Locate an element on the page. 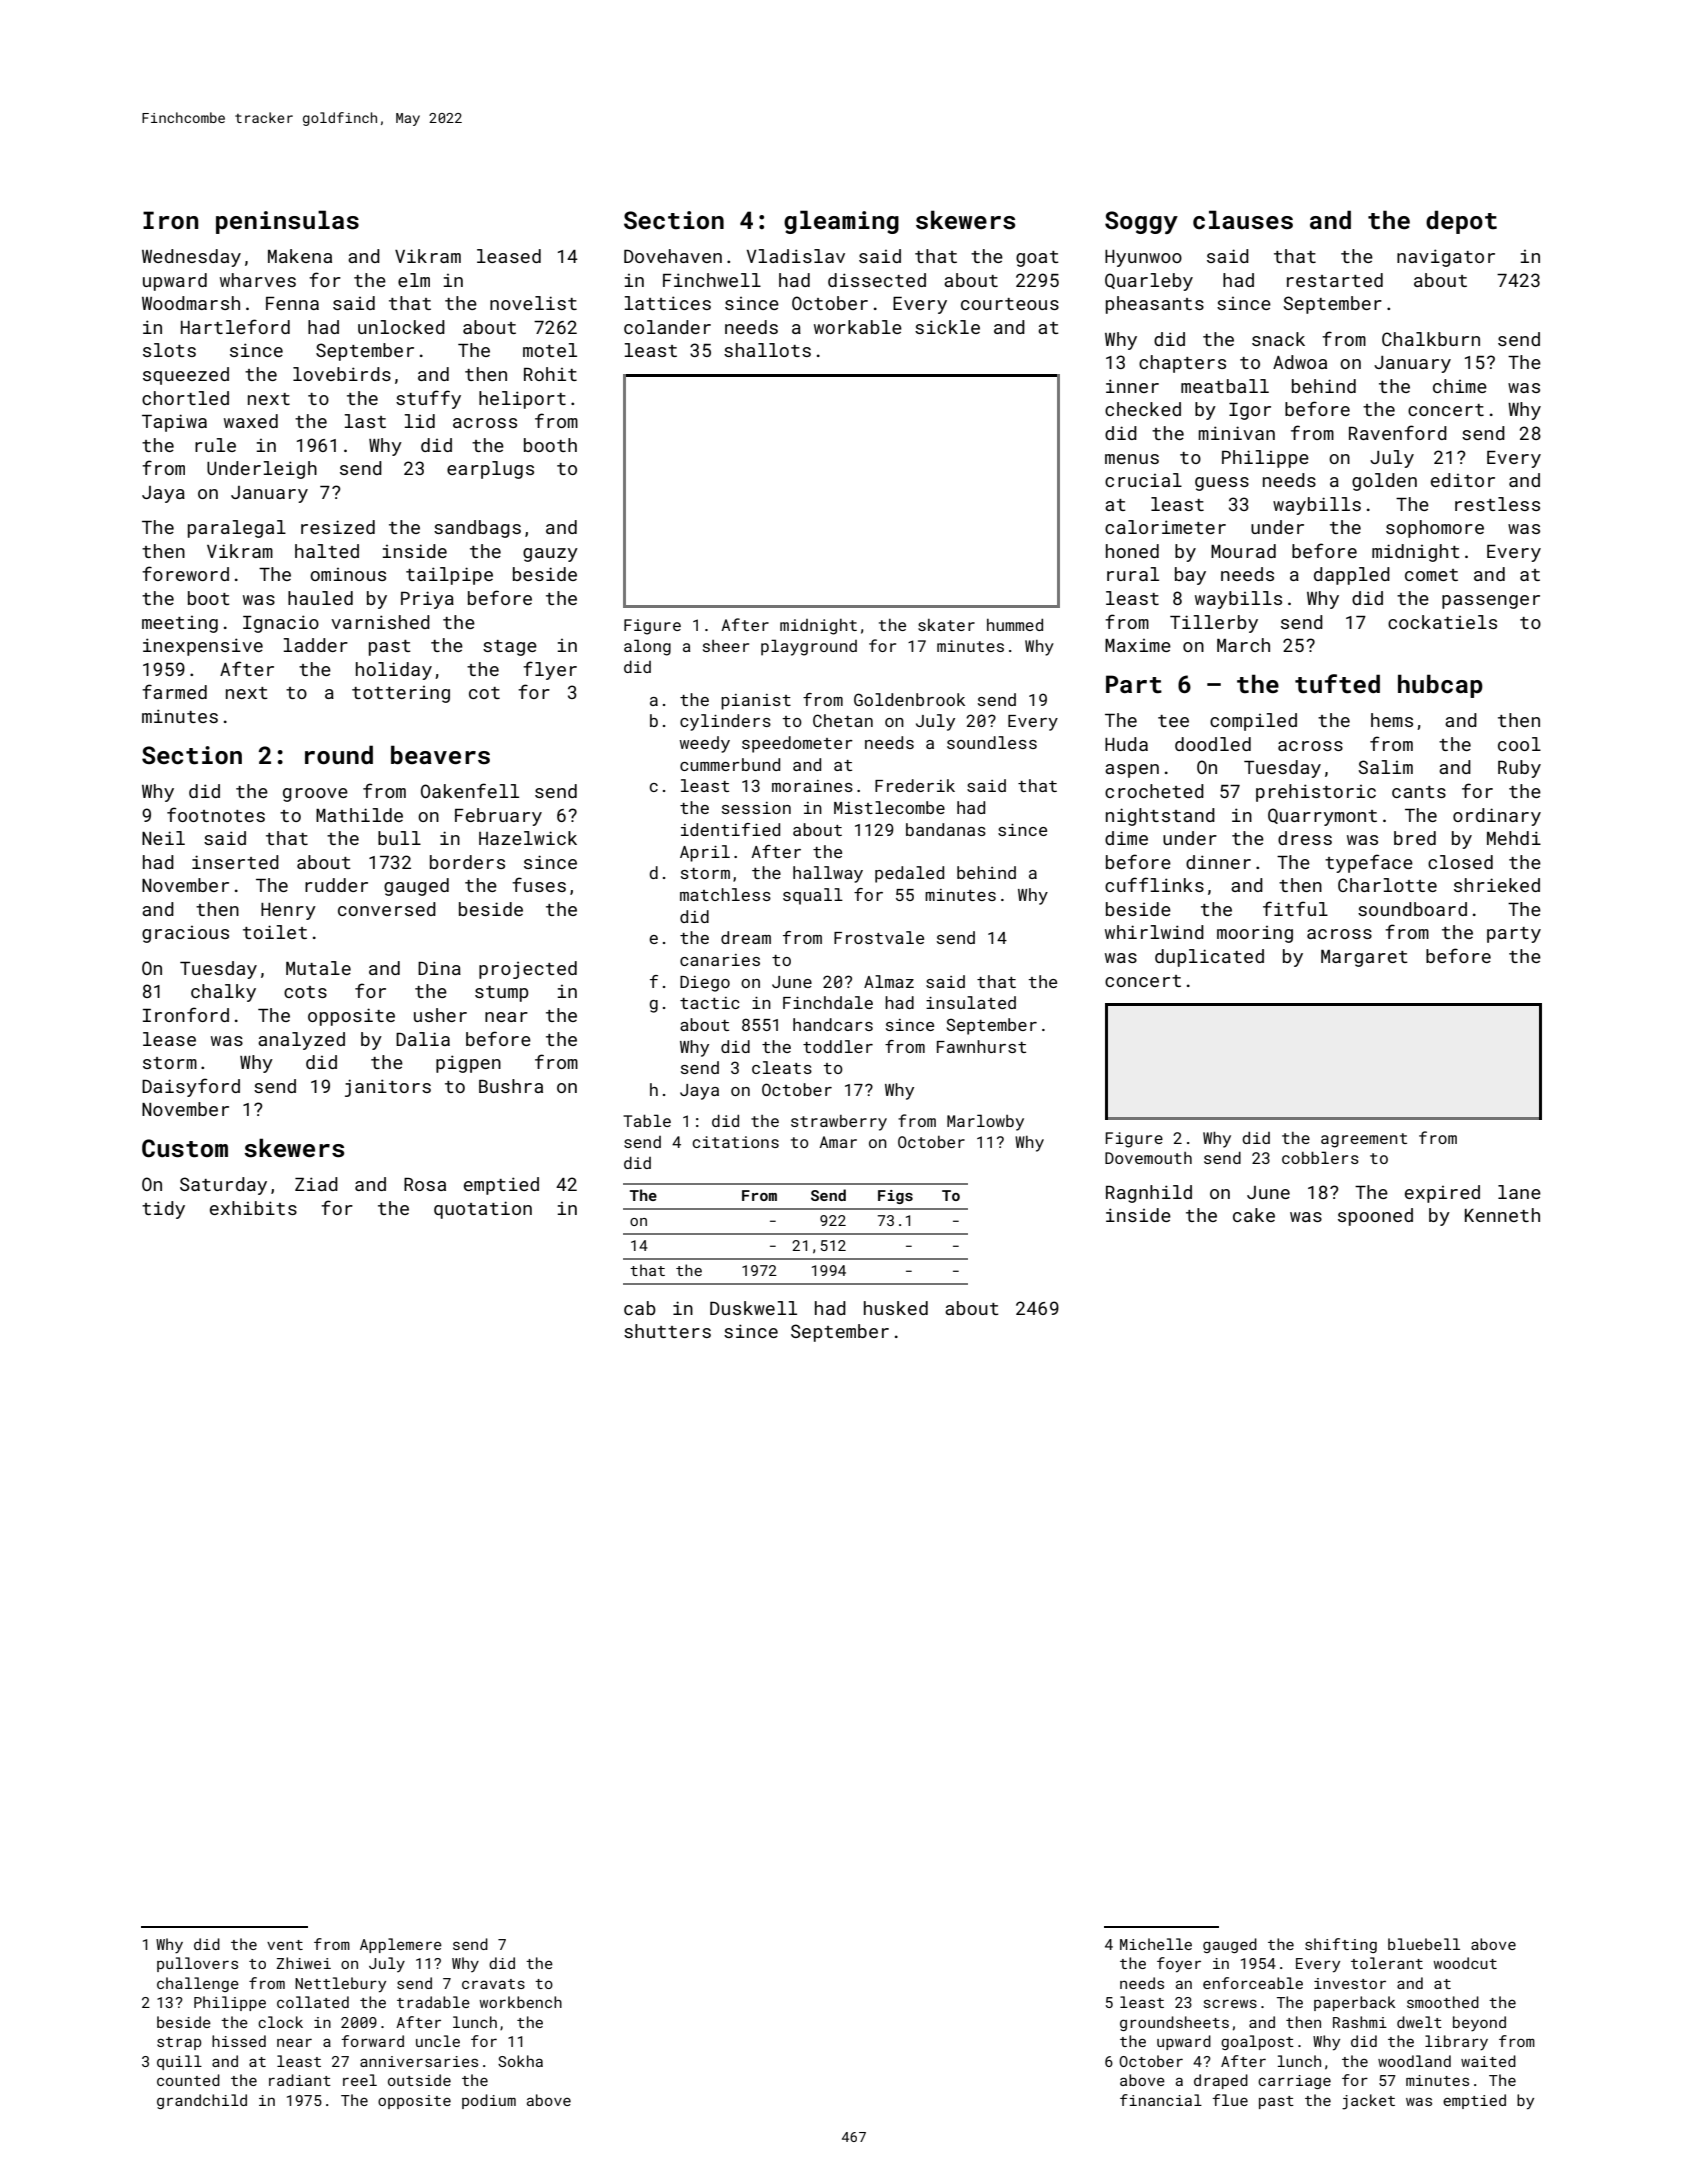  gleaming is located at coordinates (841, 222).
